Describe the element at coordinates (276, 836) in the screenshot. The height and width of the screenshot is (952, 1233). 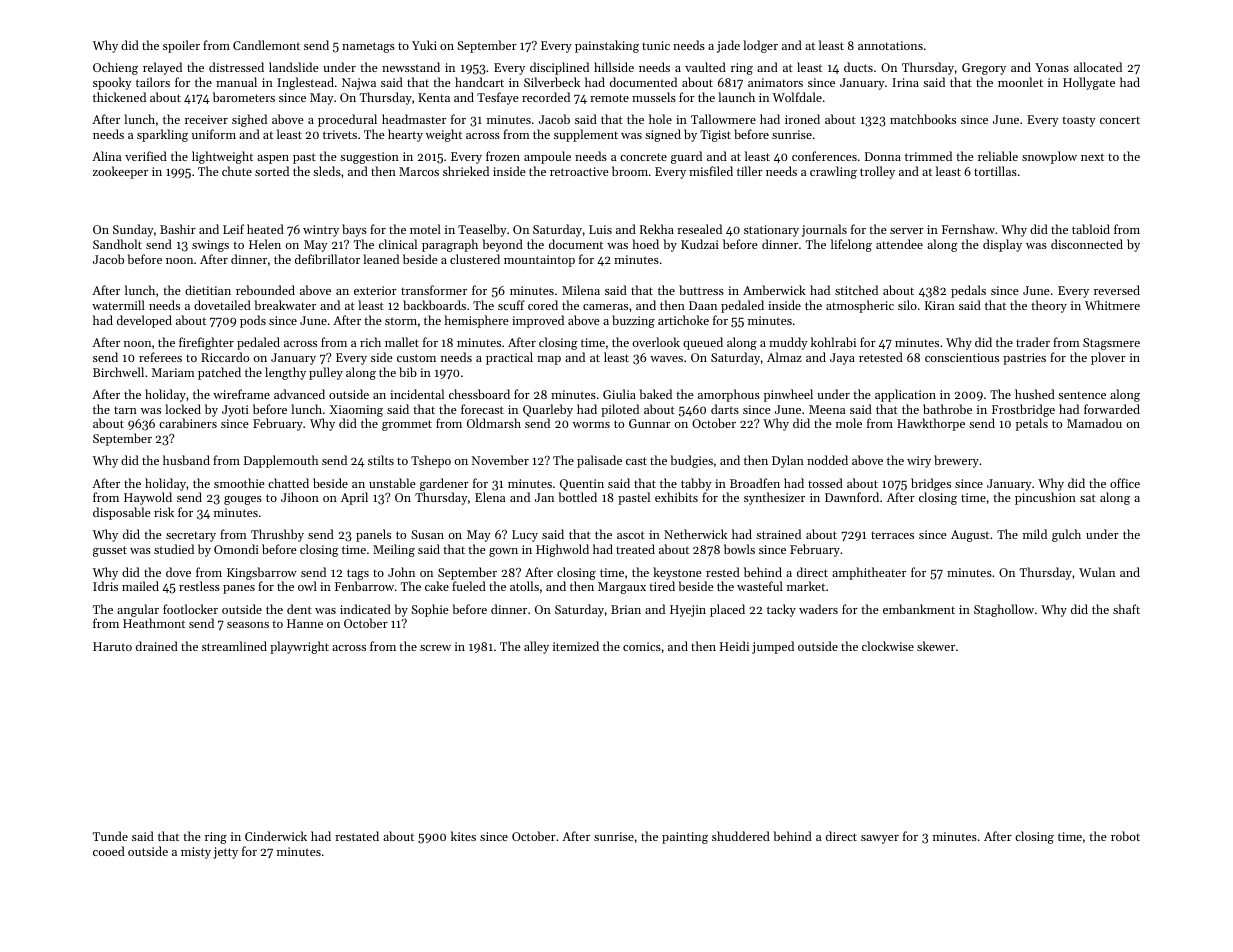
I see `Cinderwick` at that location.
